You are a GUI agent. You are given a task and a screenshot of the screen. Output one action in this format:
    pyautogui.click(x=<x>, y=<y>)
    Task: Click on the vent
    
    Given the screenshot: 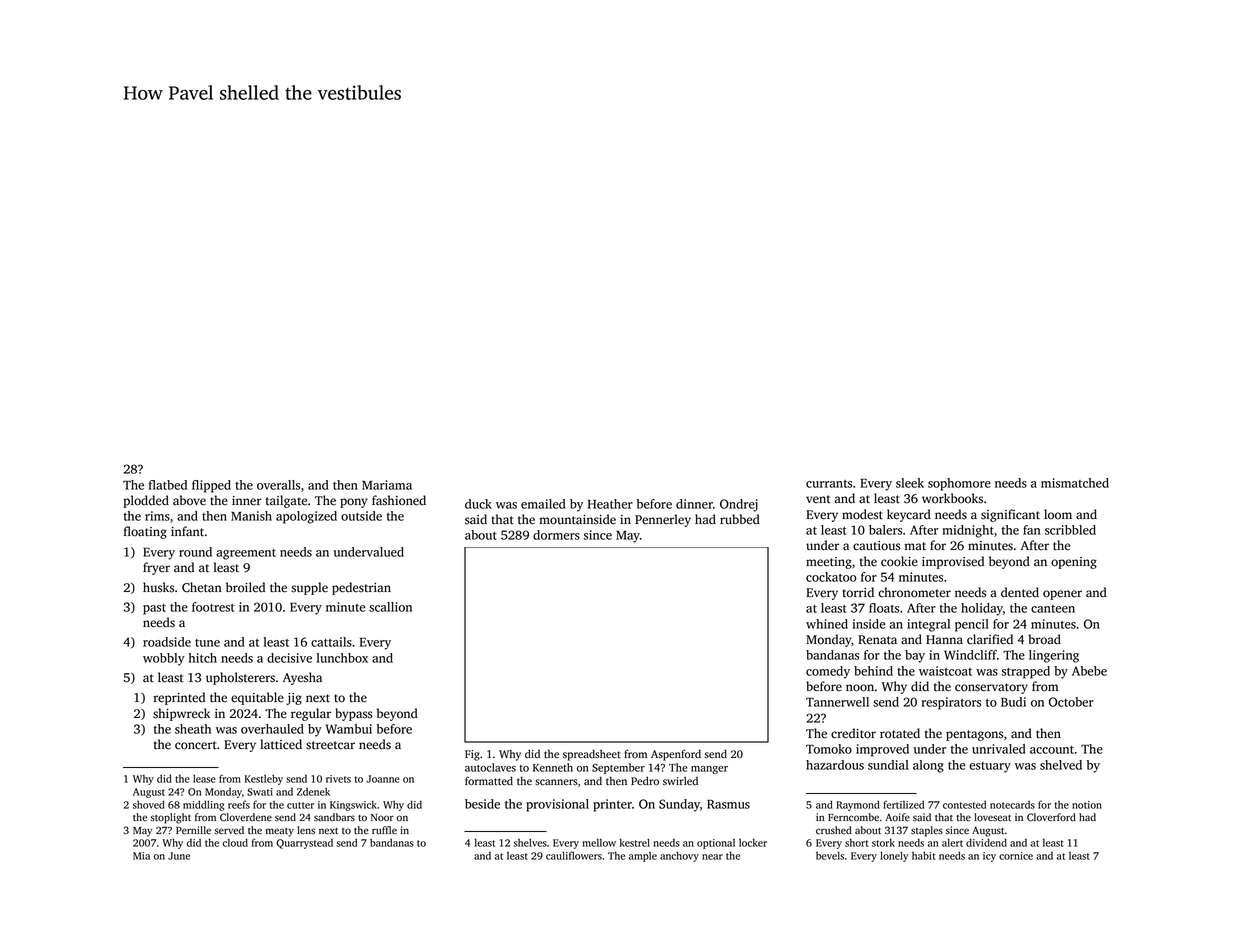 What is the action you would take?
    pyautogui.click(x=818, y=499)
